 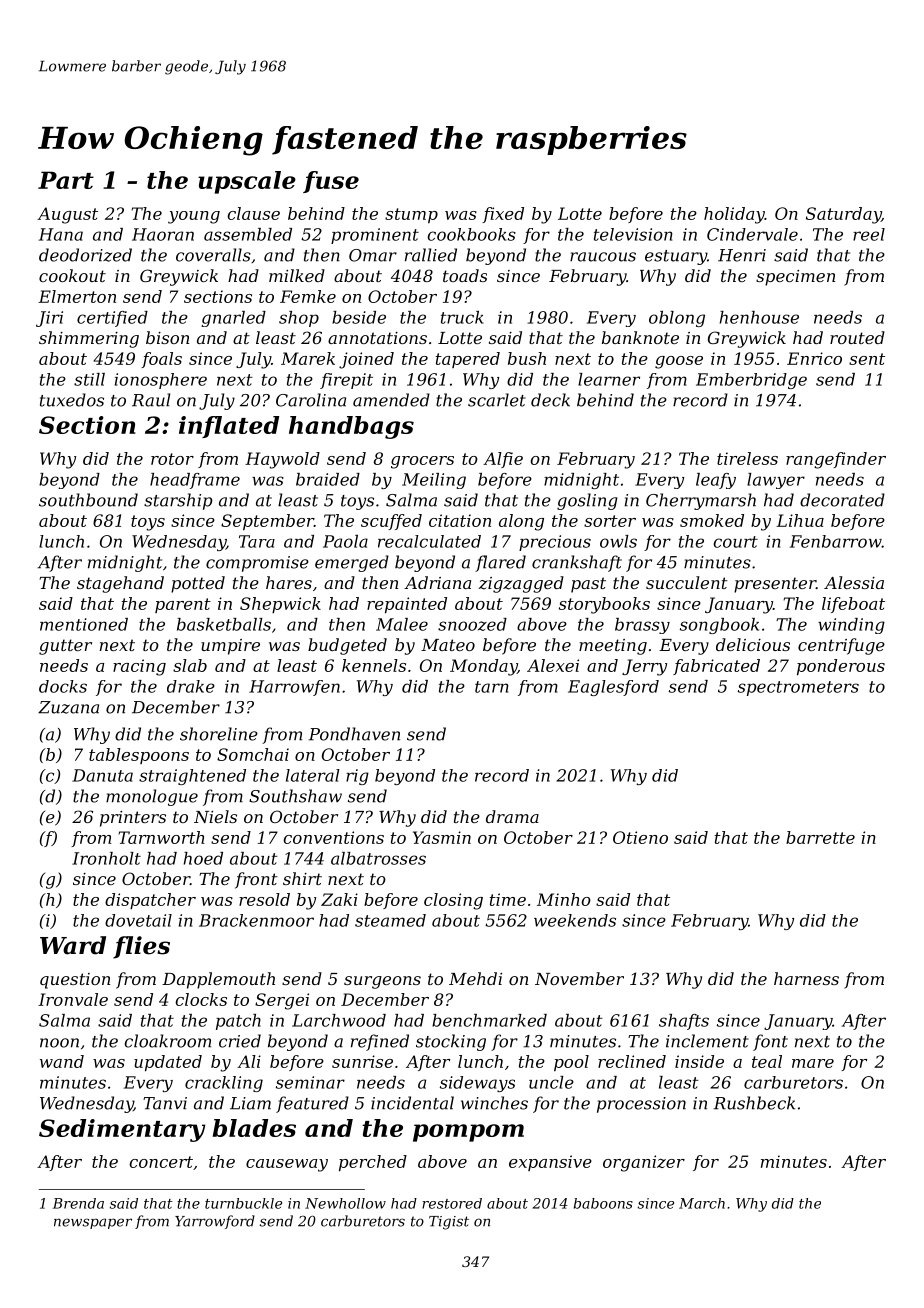 I want to click on compromise, so click(x=257, y=564).
